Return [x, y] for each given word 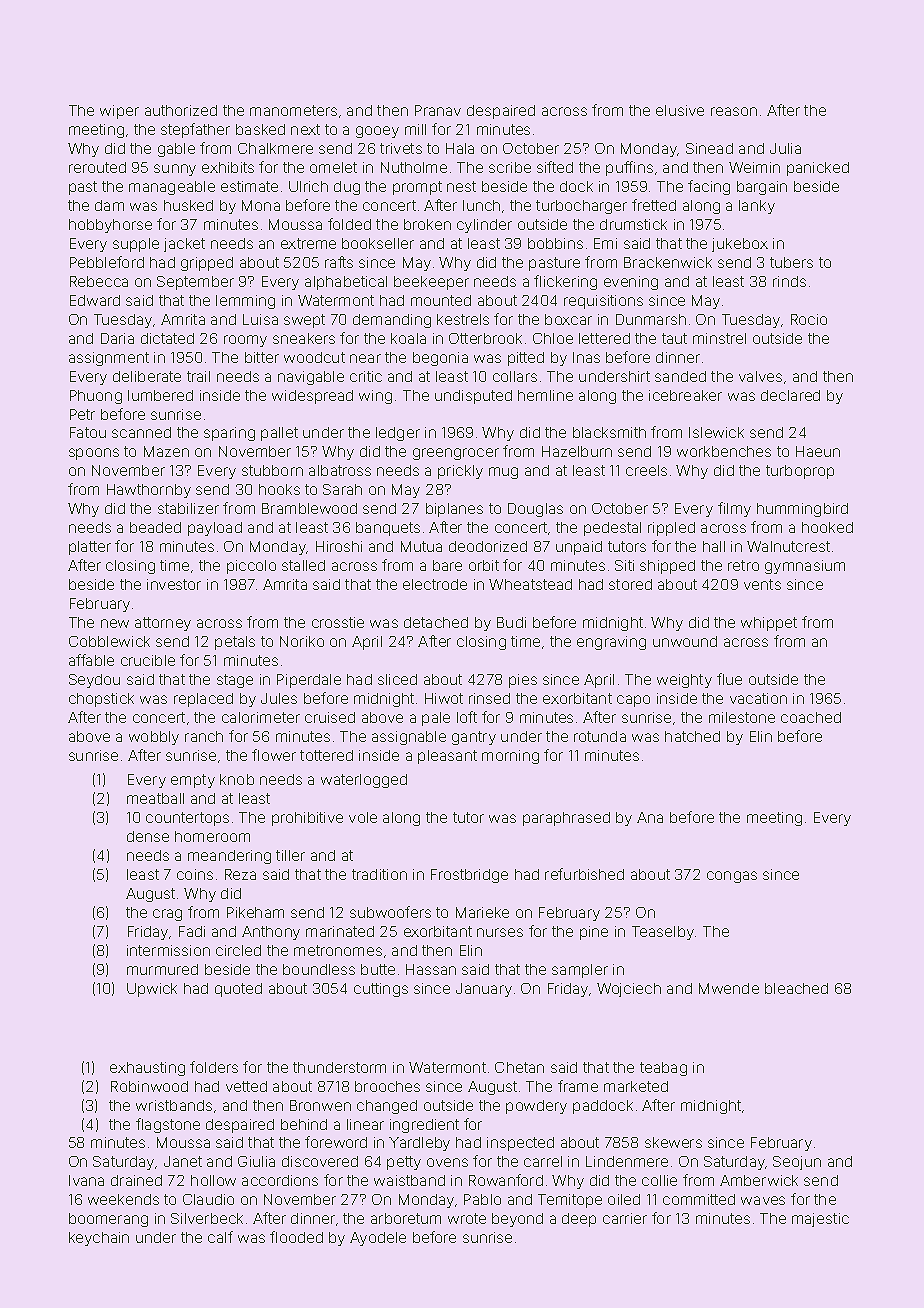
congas [732, 877]
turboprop [800, 472]
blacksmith [609, 432]
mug [503, 473]
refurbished [584, 874]
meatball [155, 798]
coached [811, 717]
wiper [119, 112]
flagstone [168, 1125]
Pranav [438, 110]
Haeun [818, 451]
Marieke [482, 912]
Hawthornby [149, 491]
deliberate [147, 376]
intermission [168, 950]
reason [734, 111]
